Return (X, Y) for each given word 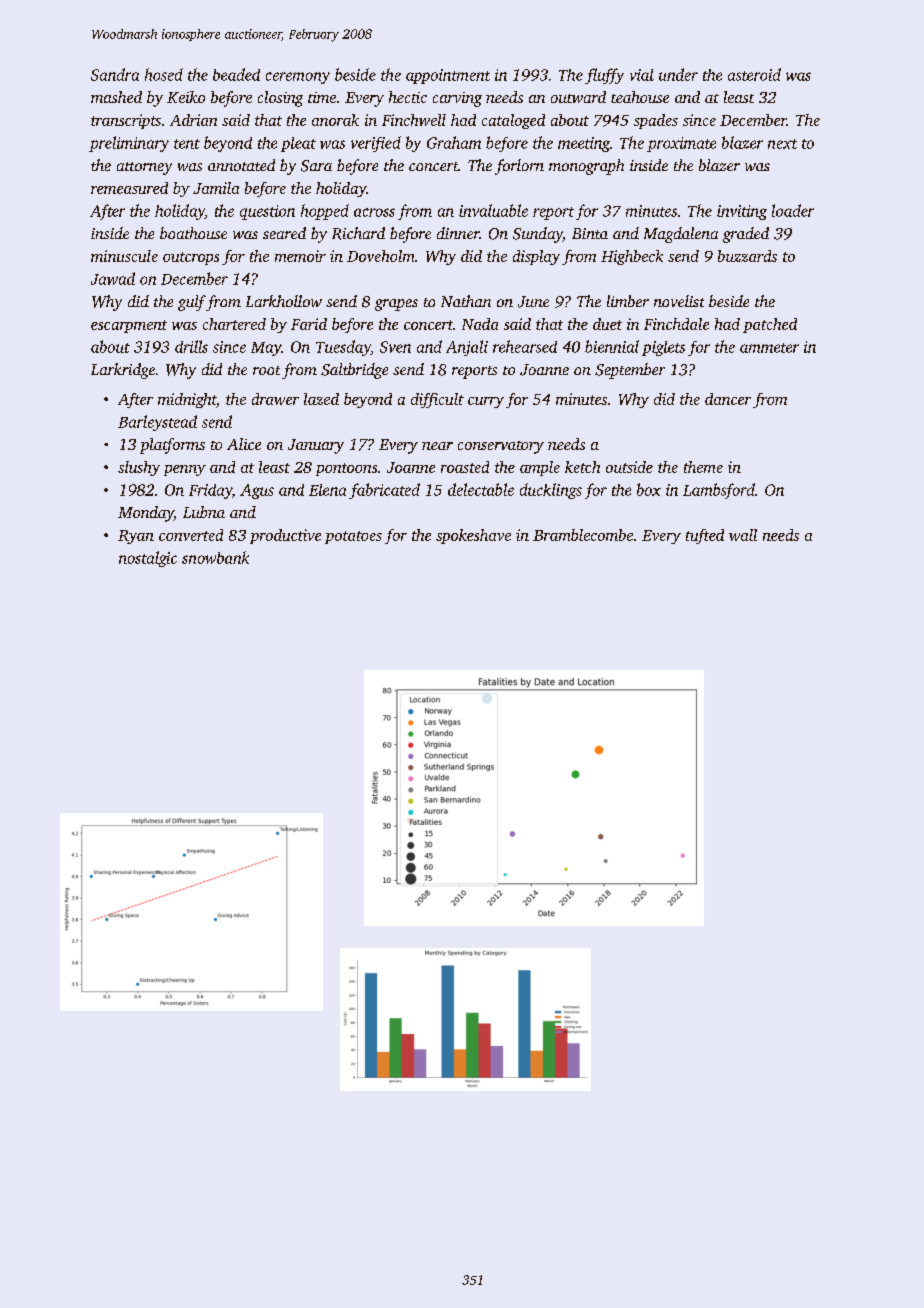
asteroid (754, 74)
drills (191, 346)
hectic (408, 97)
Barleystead (157, 423)
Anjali (467, 348)
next (782, 144)
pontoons (346, 469)
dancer (728, 399)
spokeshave (473, 536)
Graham (454, 142)
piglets (663, 348)
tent (187, 144)
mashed (116, 97)
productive (285, 536)
